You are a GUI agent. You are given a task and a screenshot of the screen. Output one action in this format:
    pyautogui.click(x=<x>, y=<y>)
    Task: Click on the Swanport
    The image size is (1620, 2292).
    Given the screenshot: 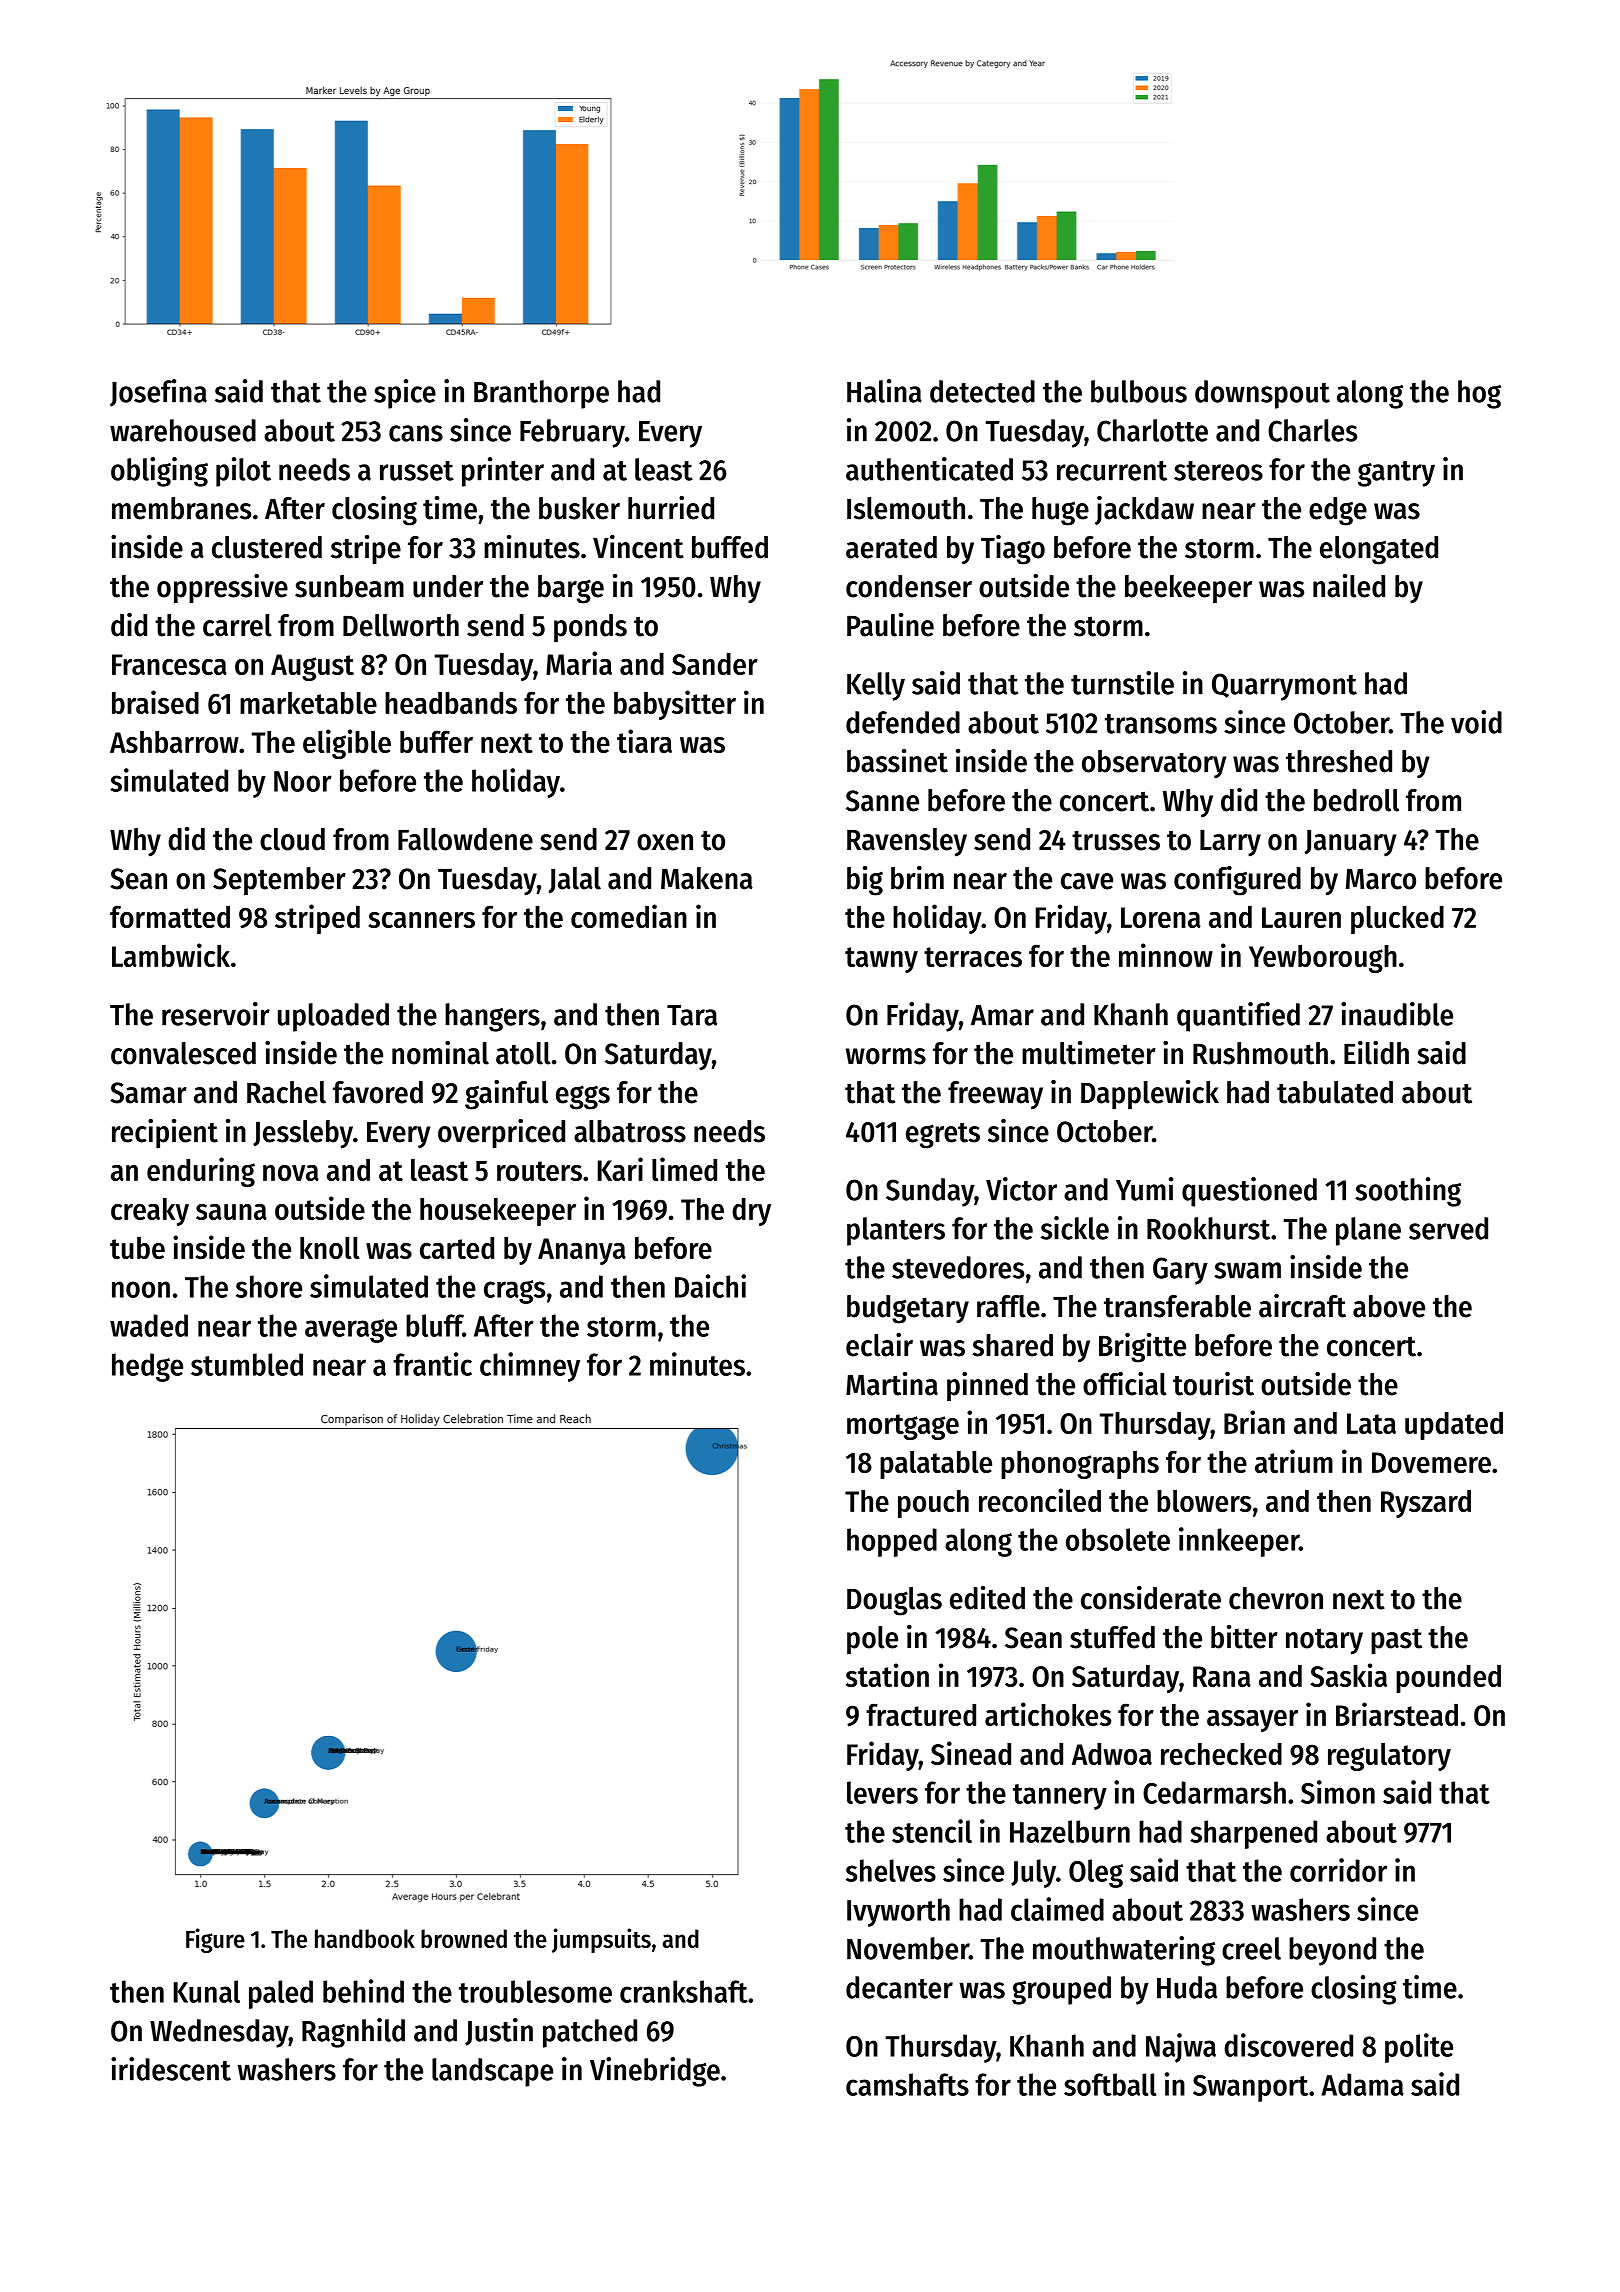 What is the action you would take?
    pyautogui.click(x=1250, y=2088)
